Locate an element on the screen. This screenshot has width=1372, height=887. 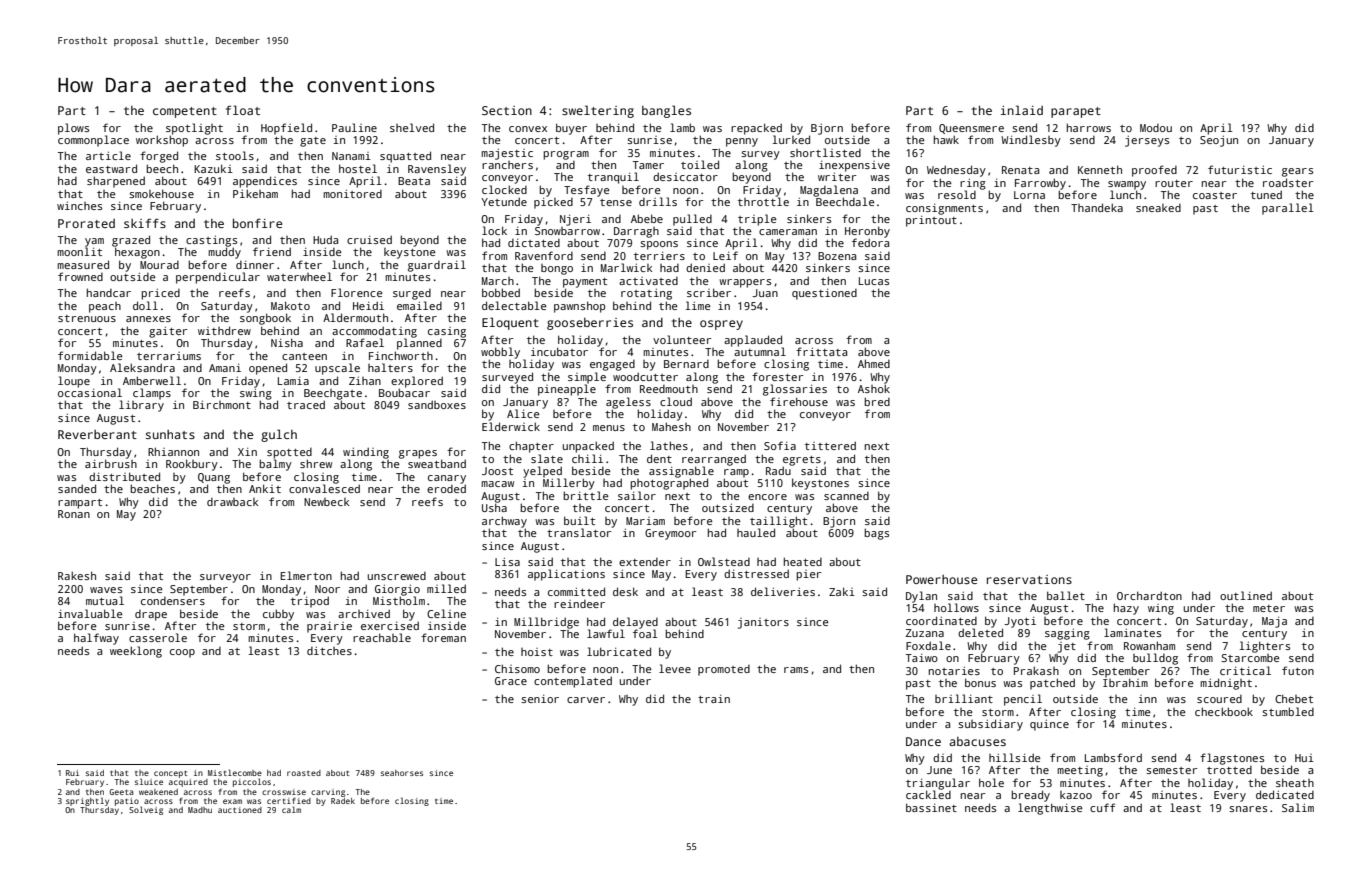
Prorated is located at coordinates (86, 223).
